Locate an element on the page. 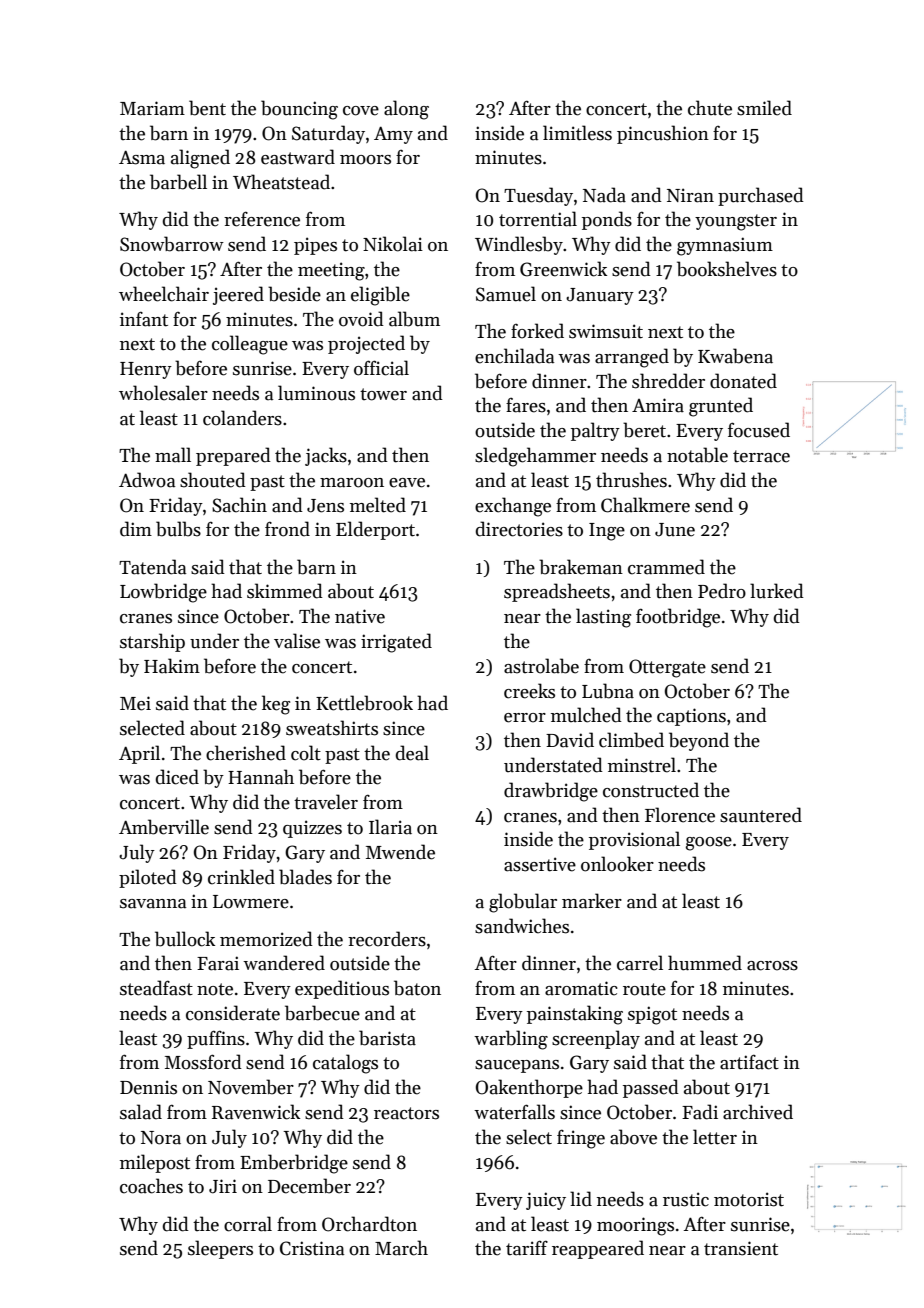 This page has width=924, height=1308. motorist is located at coordinates (749, 1199).
